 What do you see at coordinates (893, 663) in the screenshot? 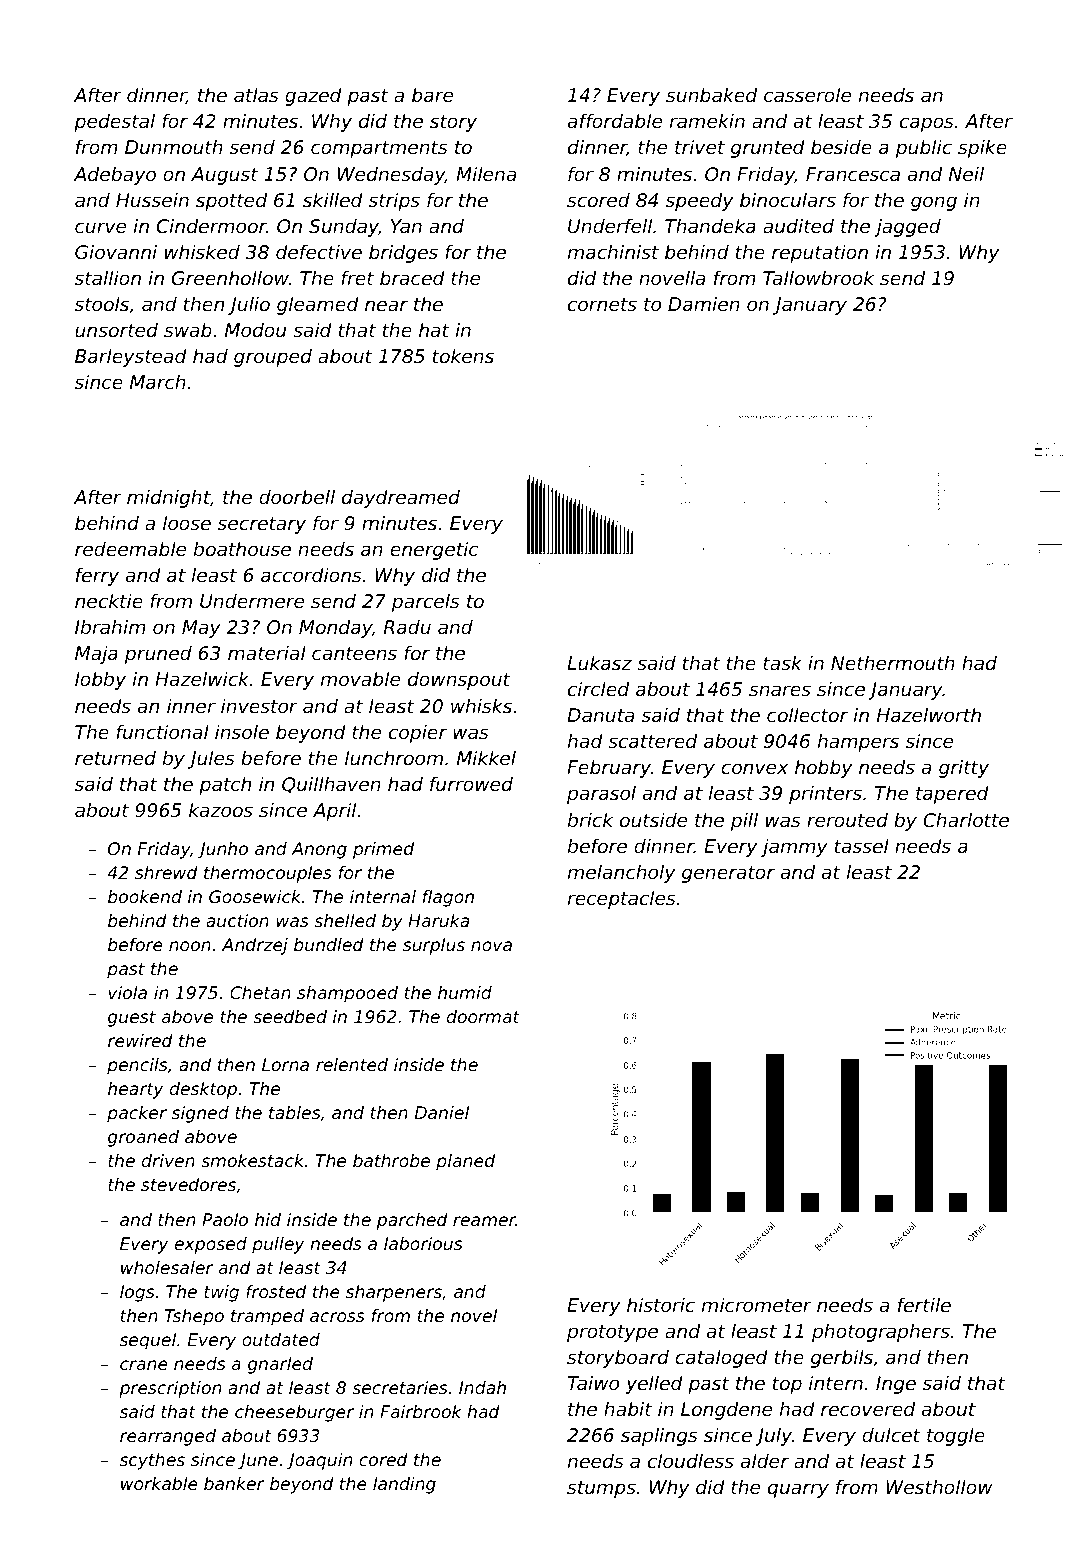
I see `Nethermouth` at bounding box center [893, 663].
